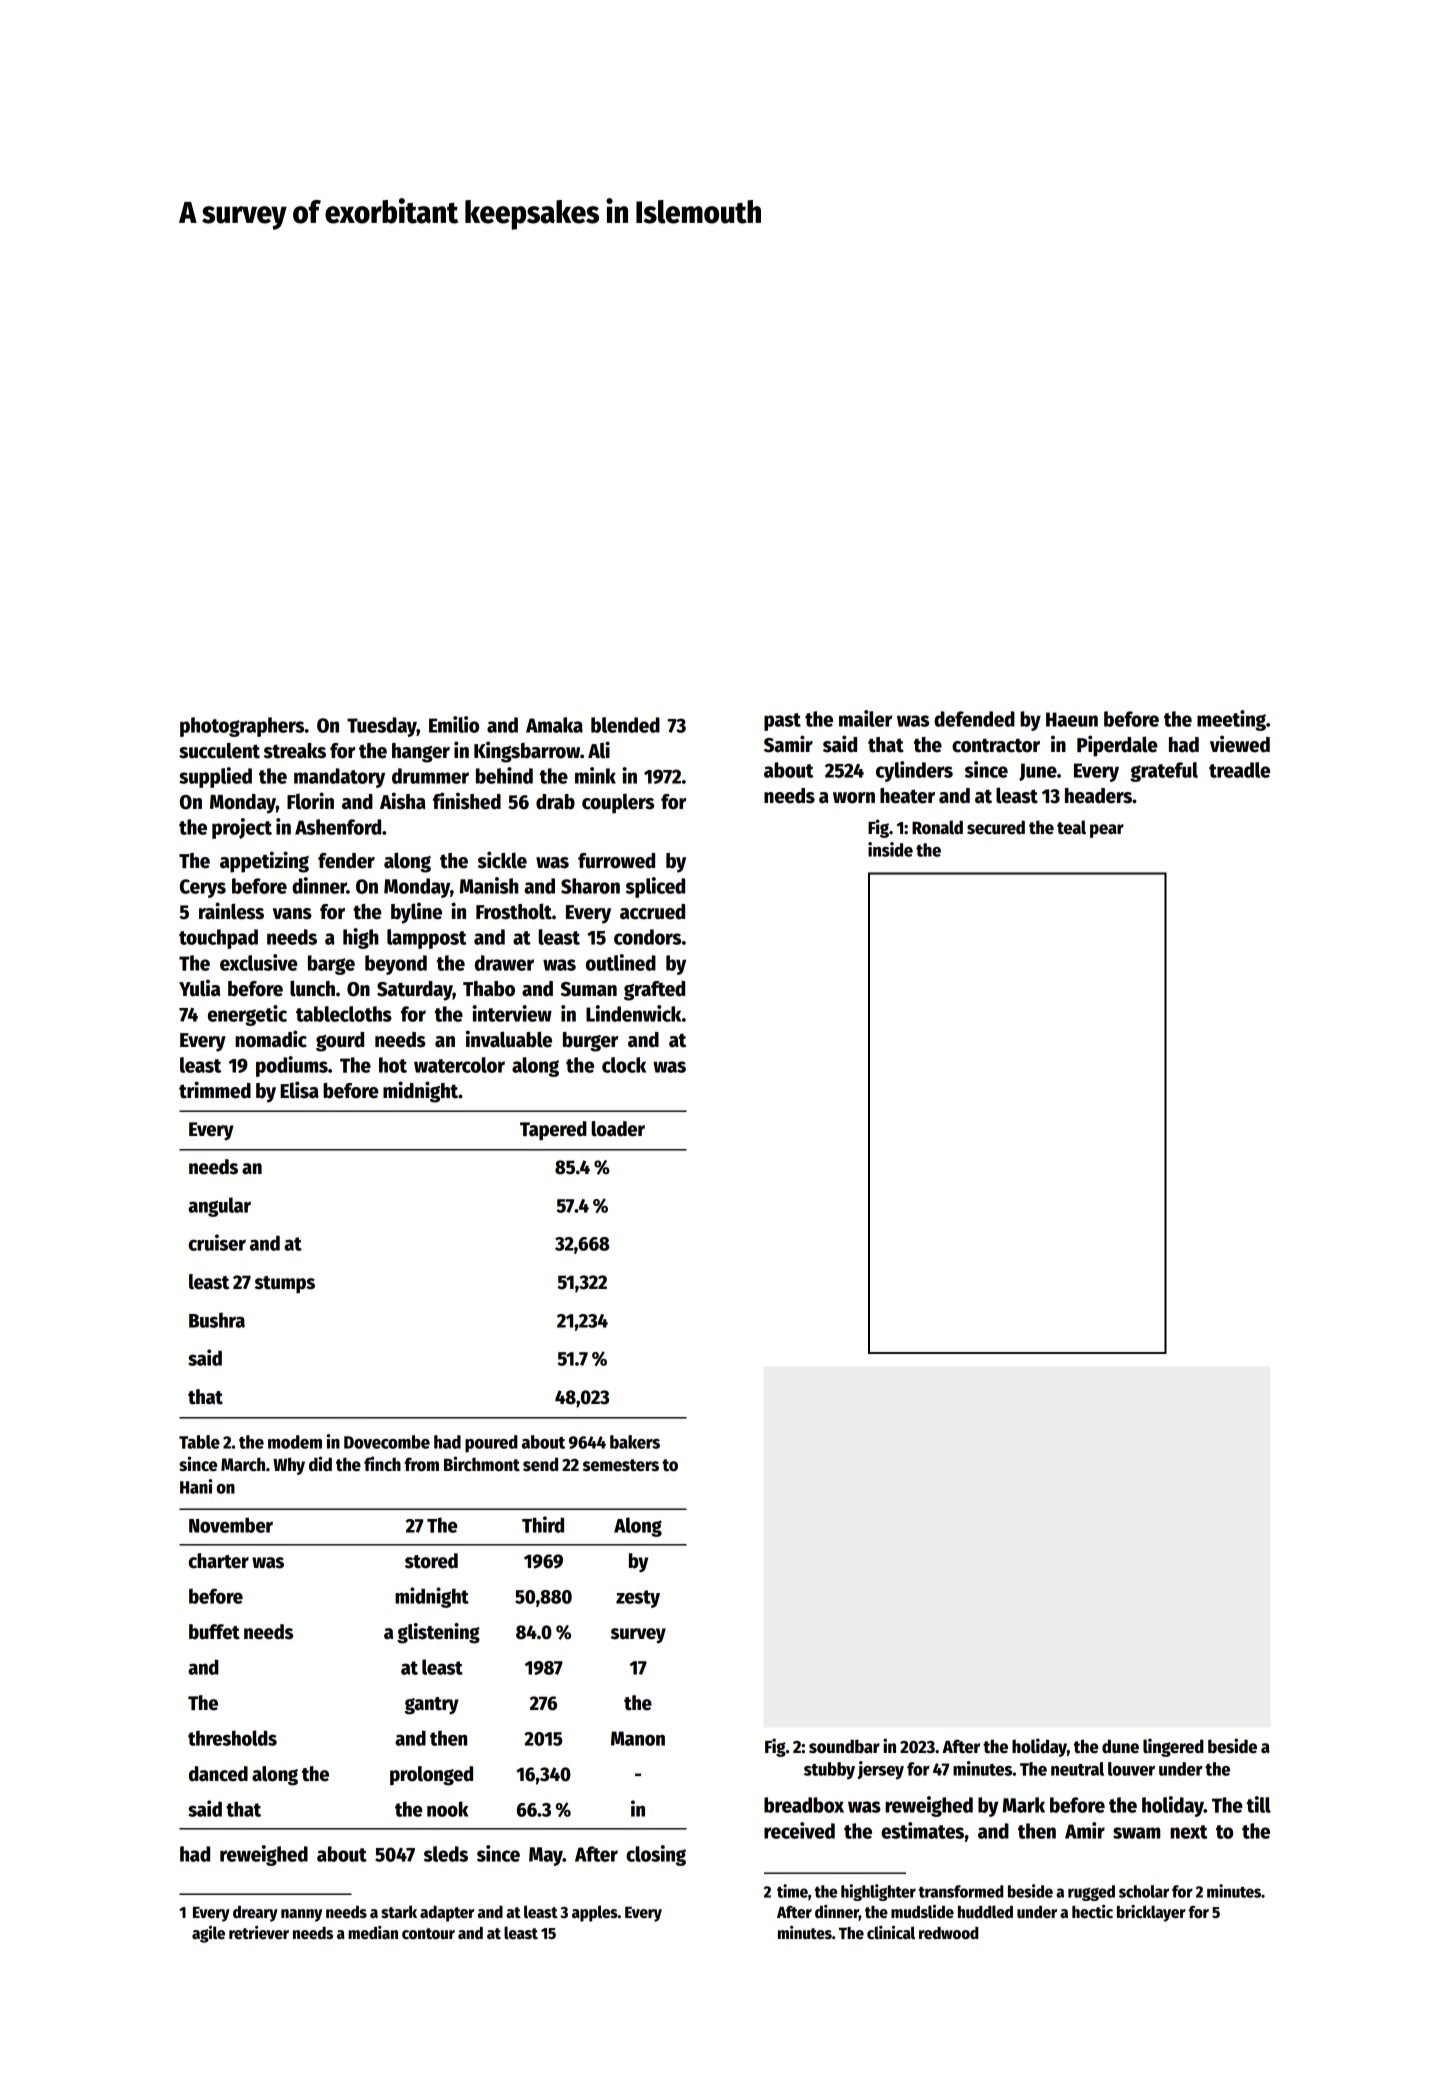 The image size is (1450, 2100). Describe the element at coordinates (215, 1090) in the page. I see `trimmed` at that location.
